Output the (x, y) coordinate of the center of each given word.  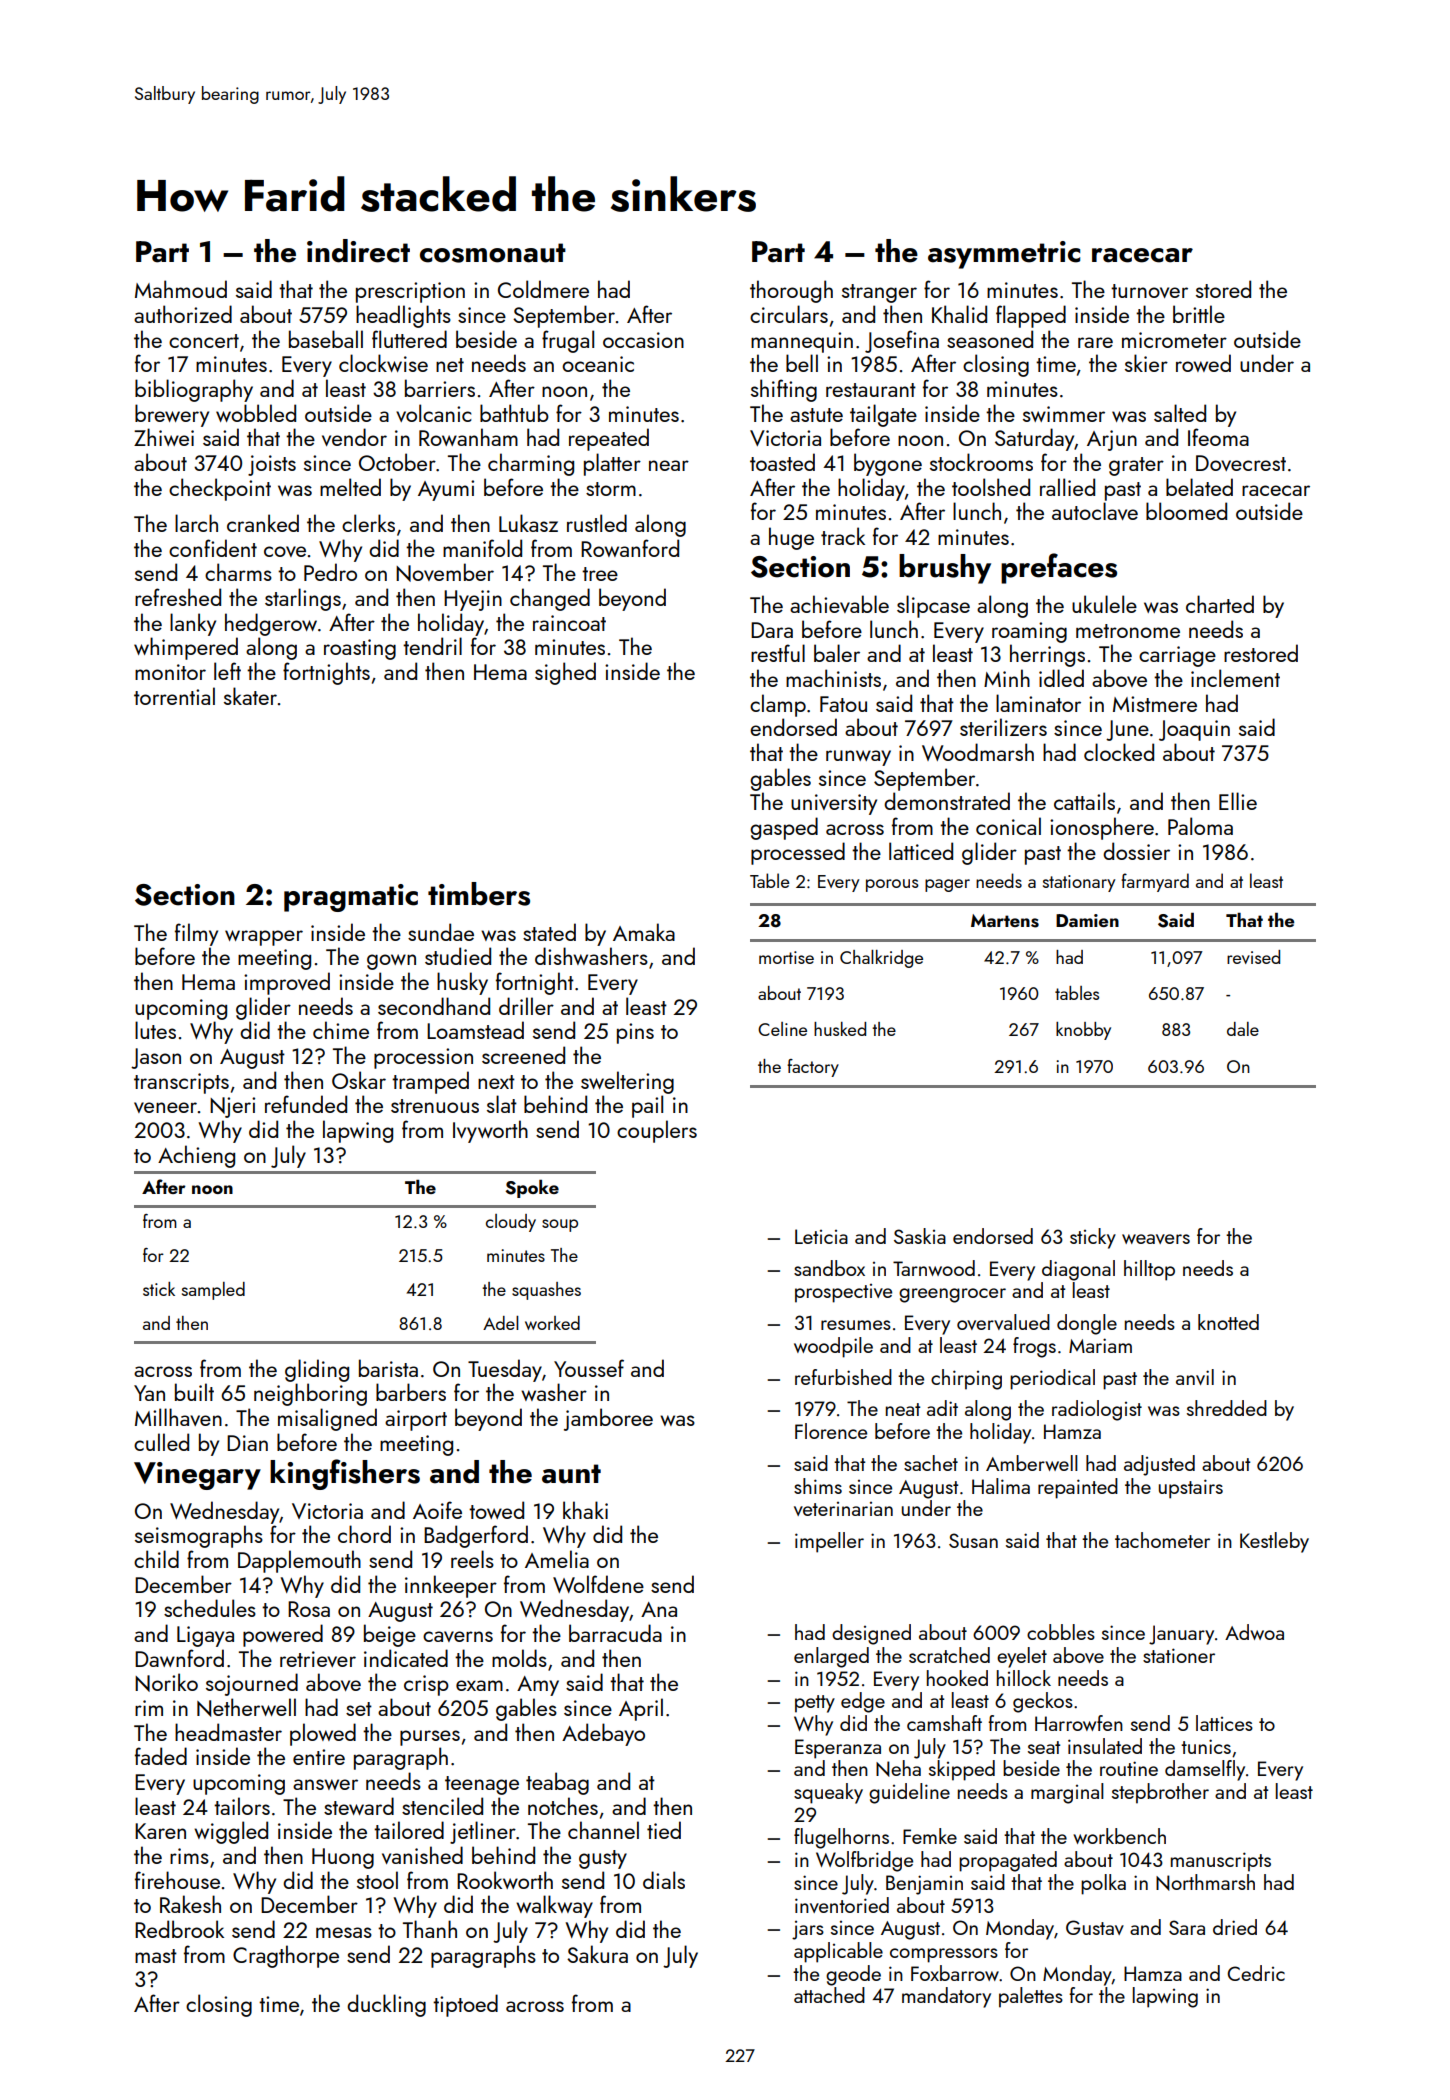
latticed (921, 851)
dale (1243, 1029)
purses (430, 1738)
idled (1061, 678)
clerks (368, 523)
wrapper (264, 938)
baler (837, 653)
